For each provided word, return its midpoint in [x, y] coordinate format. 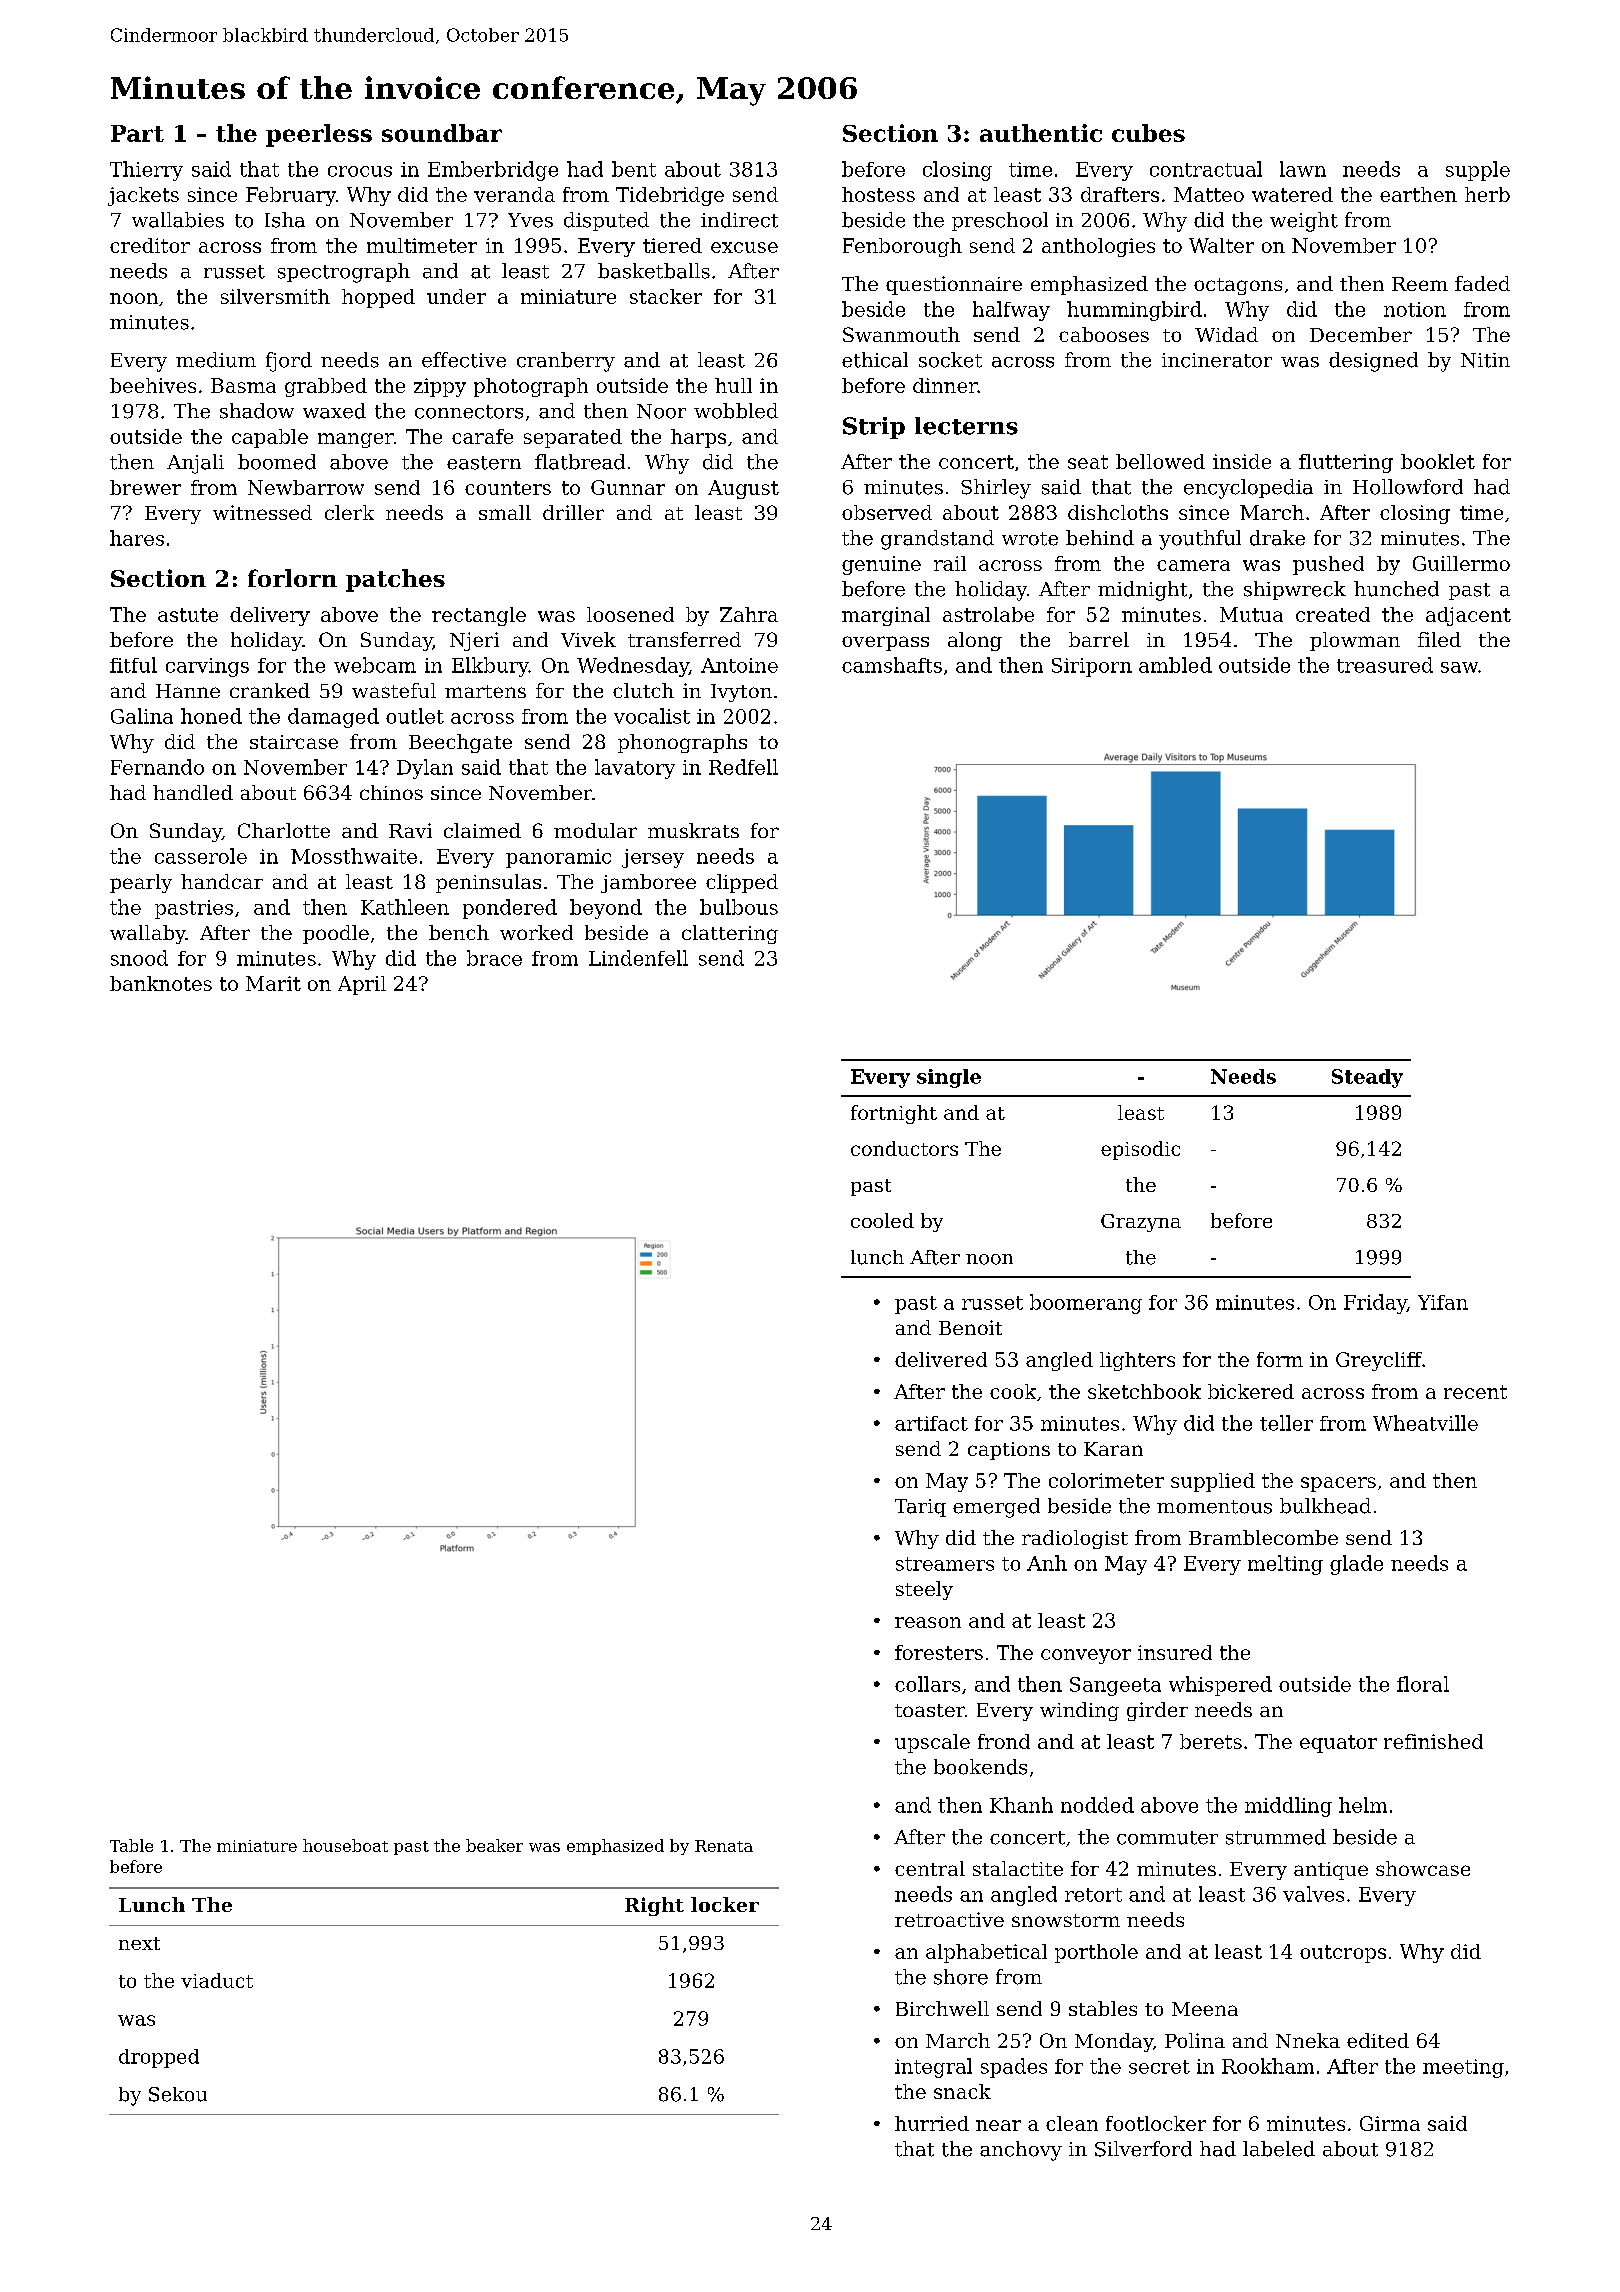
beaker [494, 1845]
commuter [1167, 1838]
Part [137, 133]
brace [494, 958]
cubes [1148, 133]
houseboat [345, 1845]
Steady [1367, 1078]
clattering [730, 934]
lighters [1137, 1361]
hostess [878, 194]
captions [1009, 1451]
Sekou [178, 2094]
